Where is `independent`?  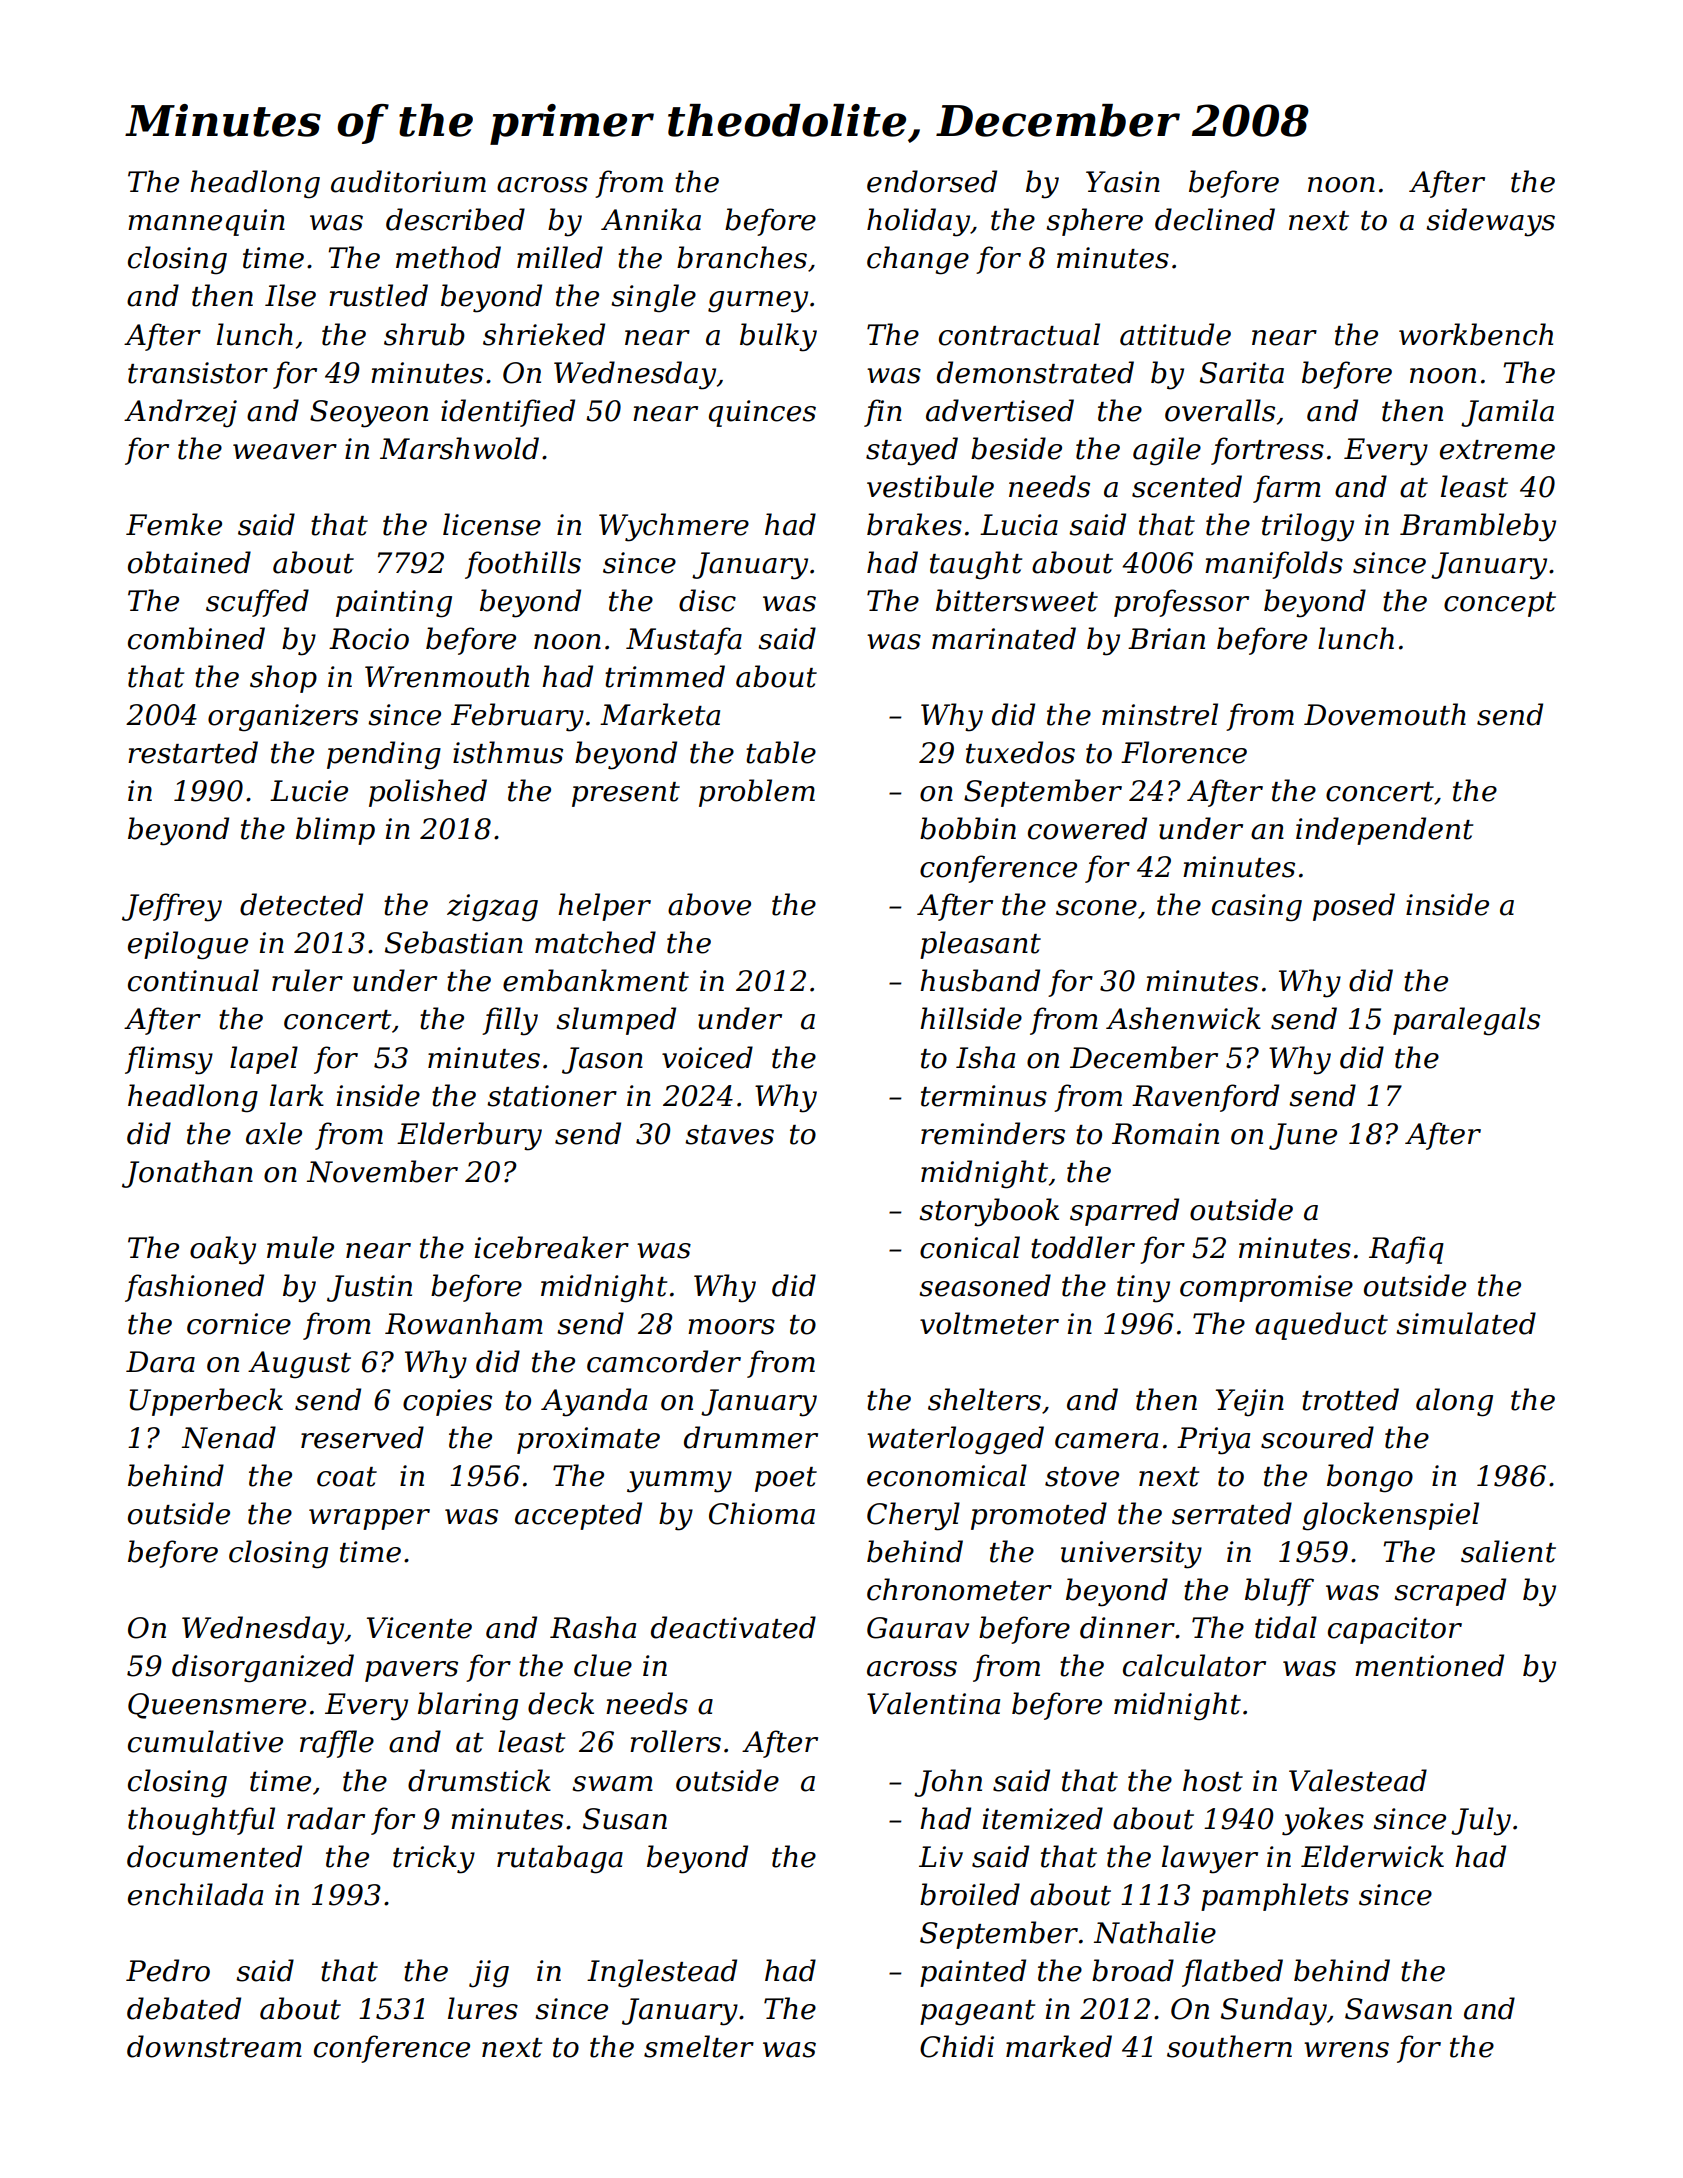 independent is located at coordinates (1384, 831).
